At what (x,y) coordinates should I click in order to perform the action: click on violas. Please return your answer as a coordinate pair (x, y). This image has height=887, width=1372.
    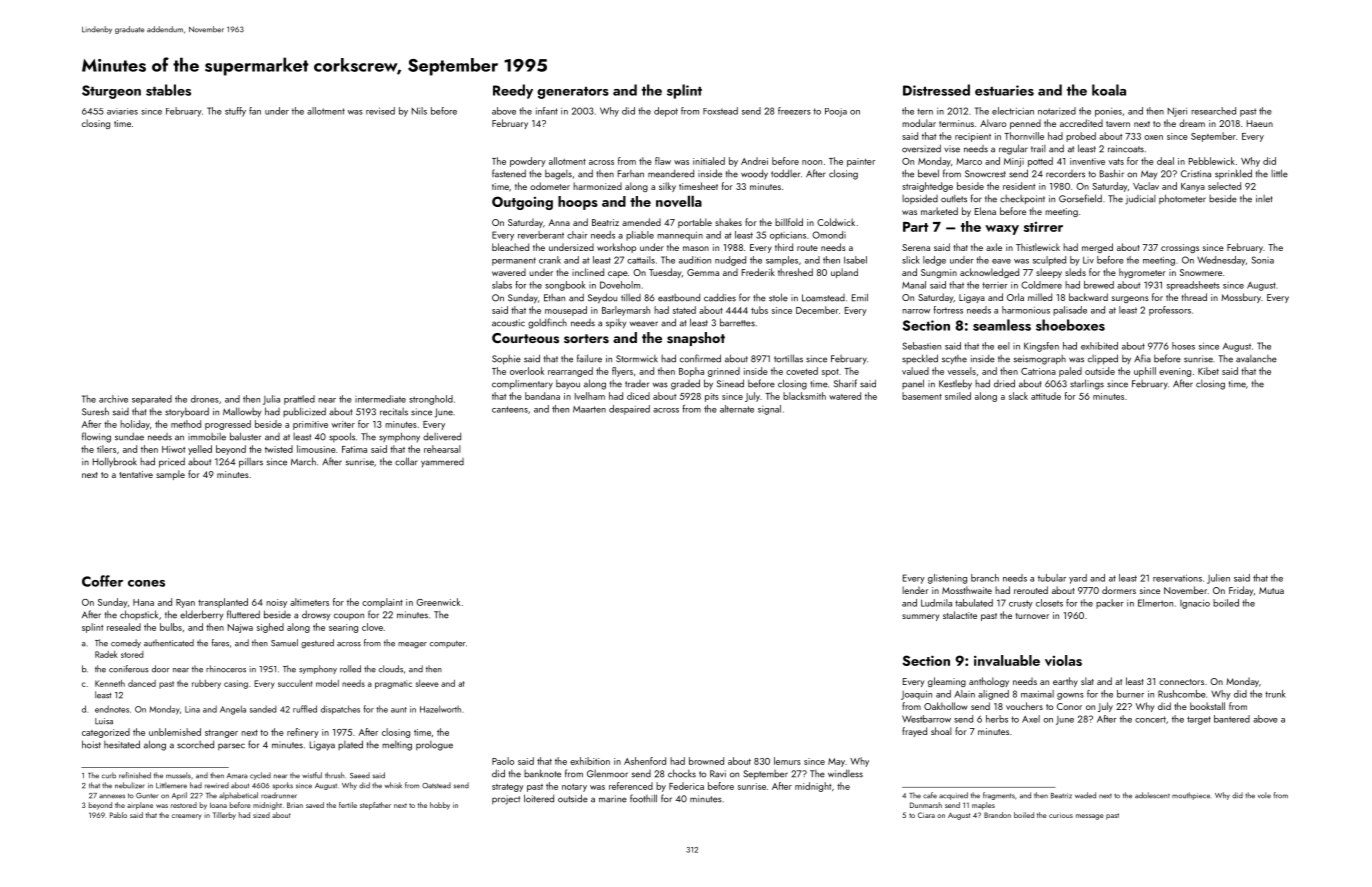
    Looking at the image, I should click on (1063, 660).
